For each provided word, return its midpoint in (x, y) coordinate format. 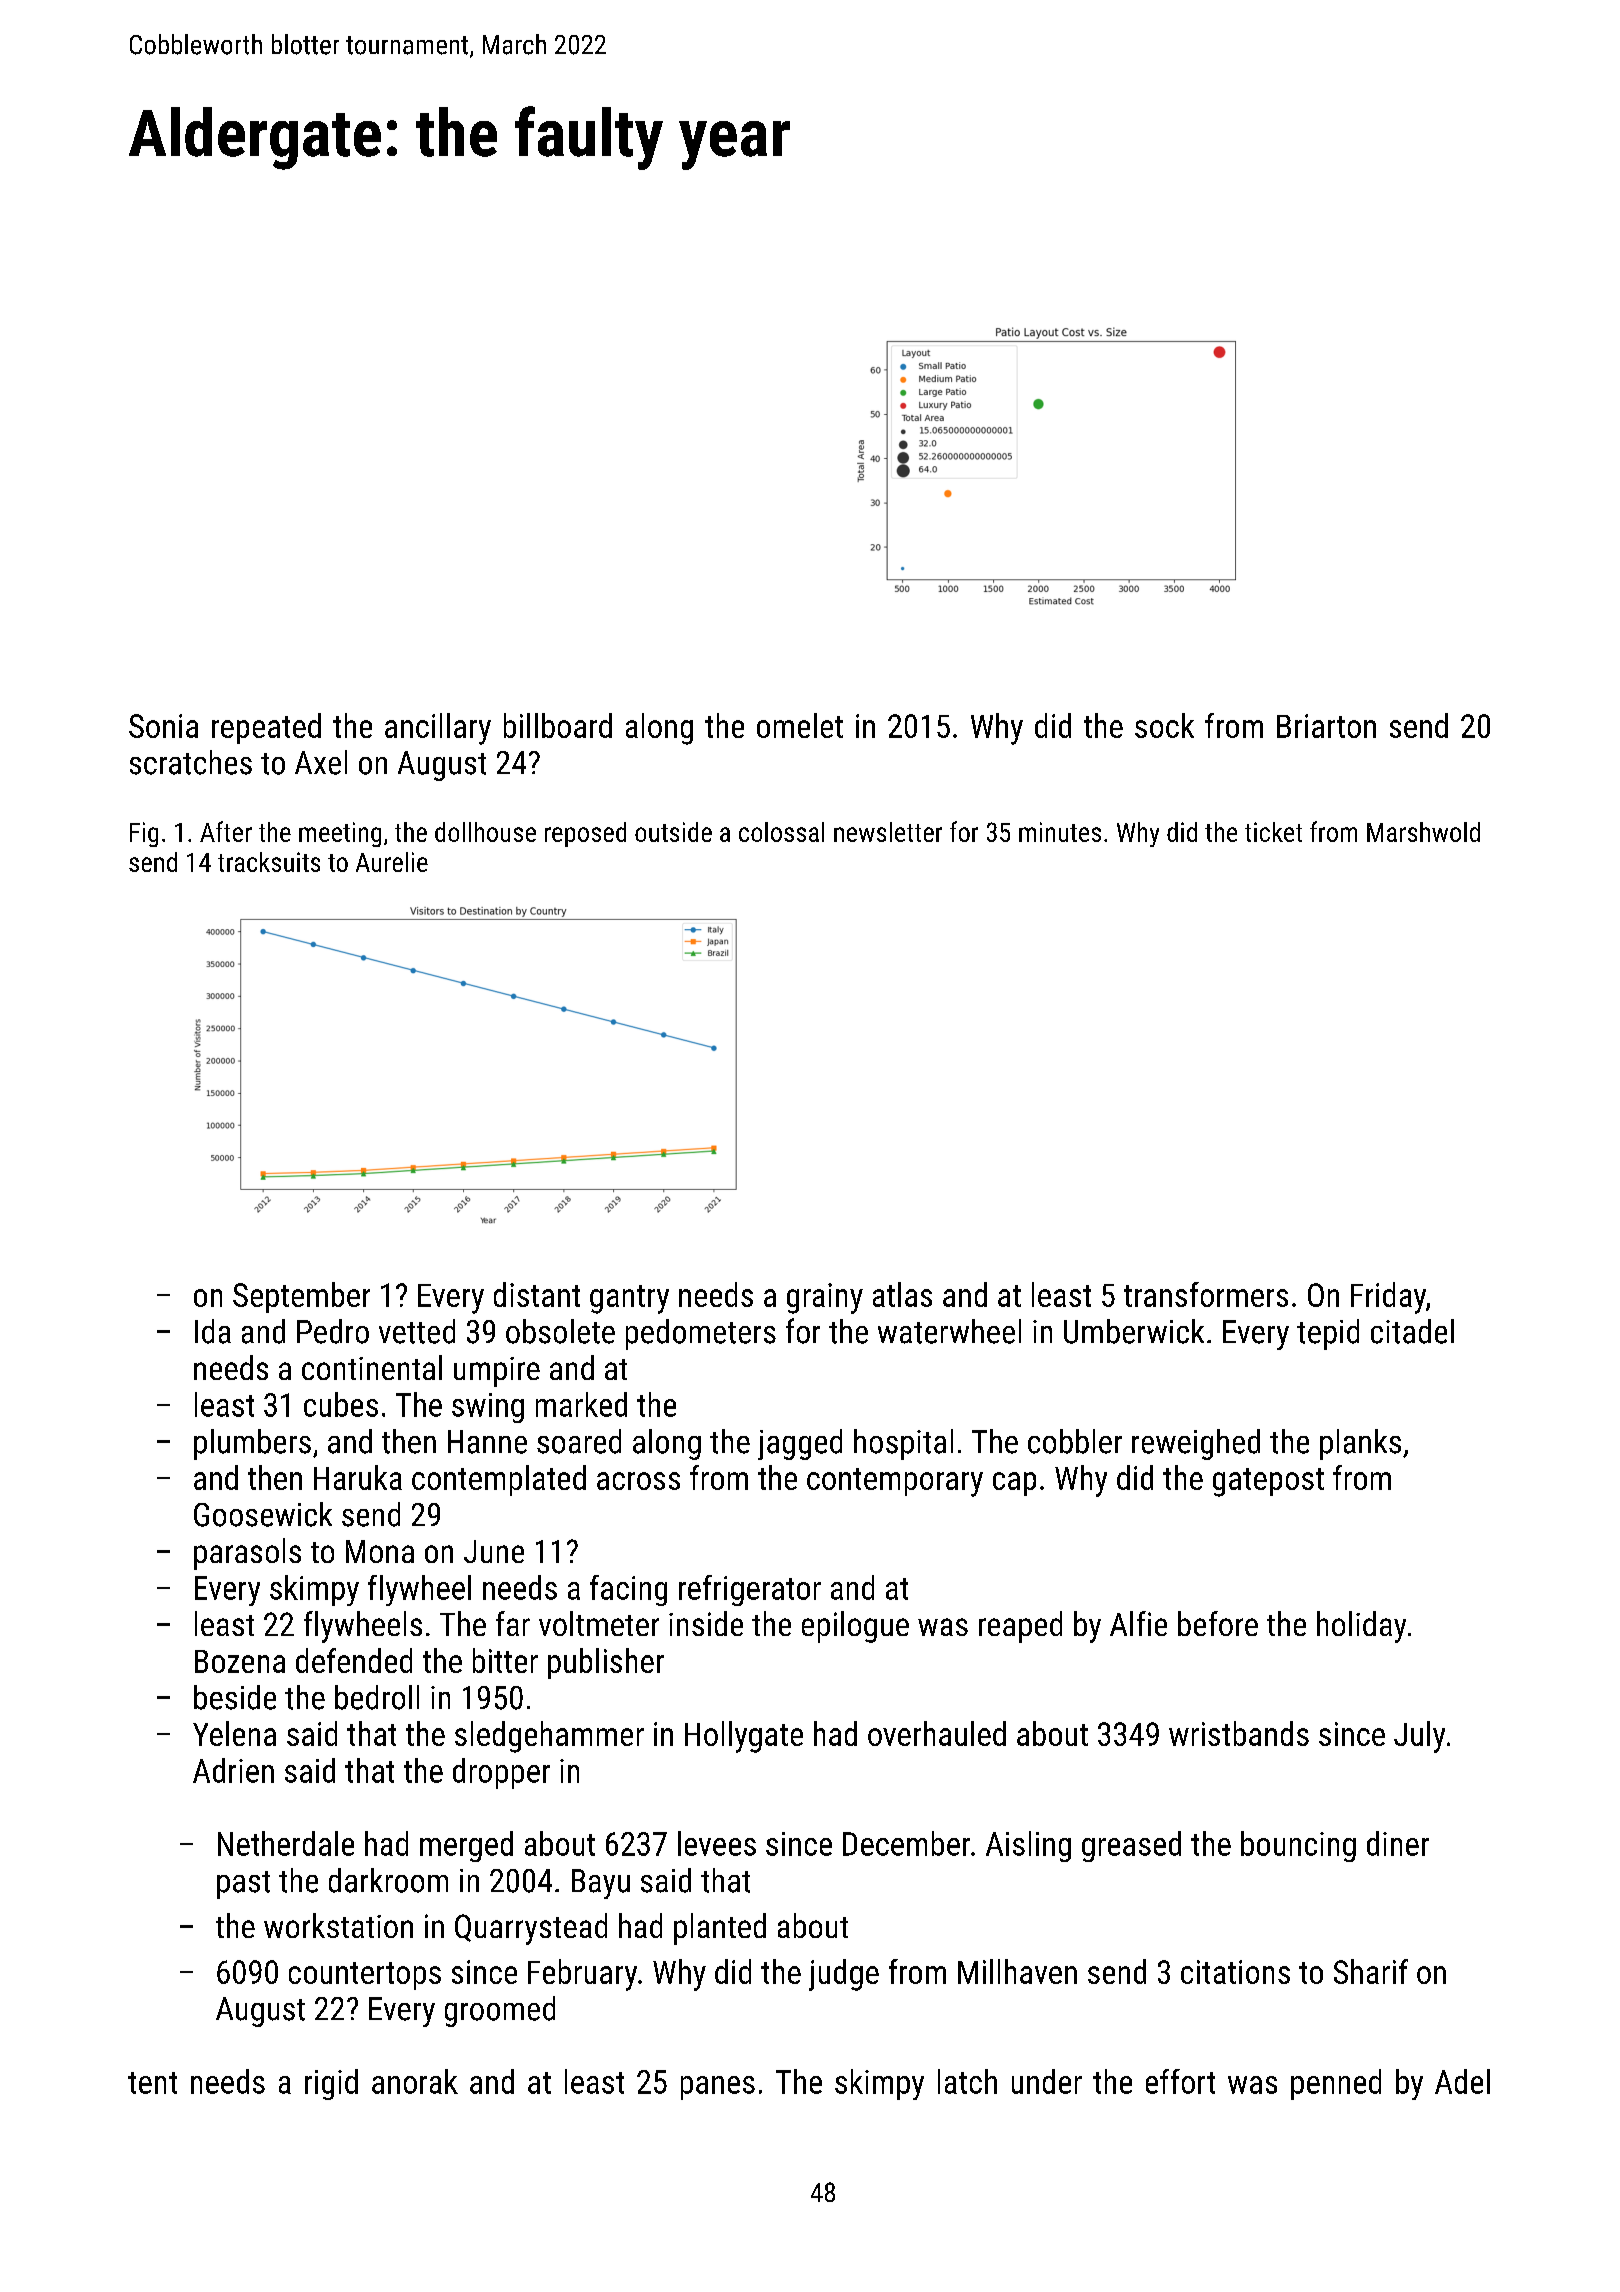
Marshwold (1423, 832)
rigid (331, 2084)
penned (1336, 2084)
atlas (902, 1294)
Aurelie (392, 862)
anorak (415, 2081)
